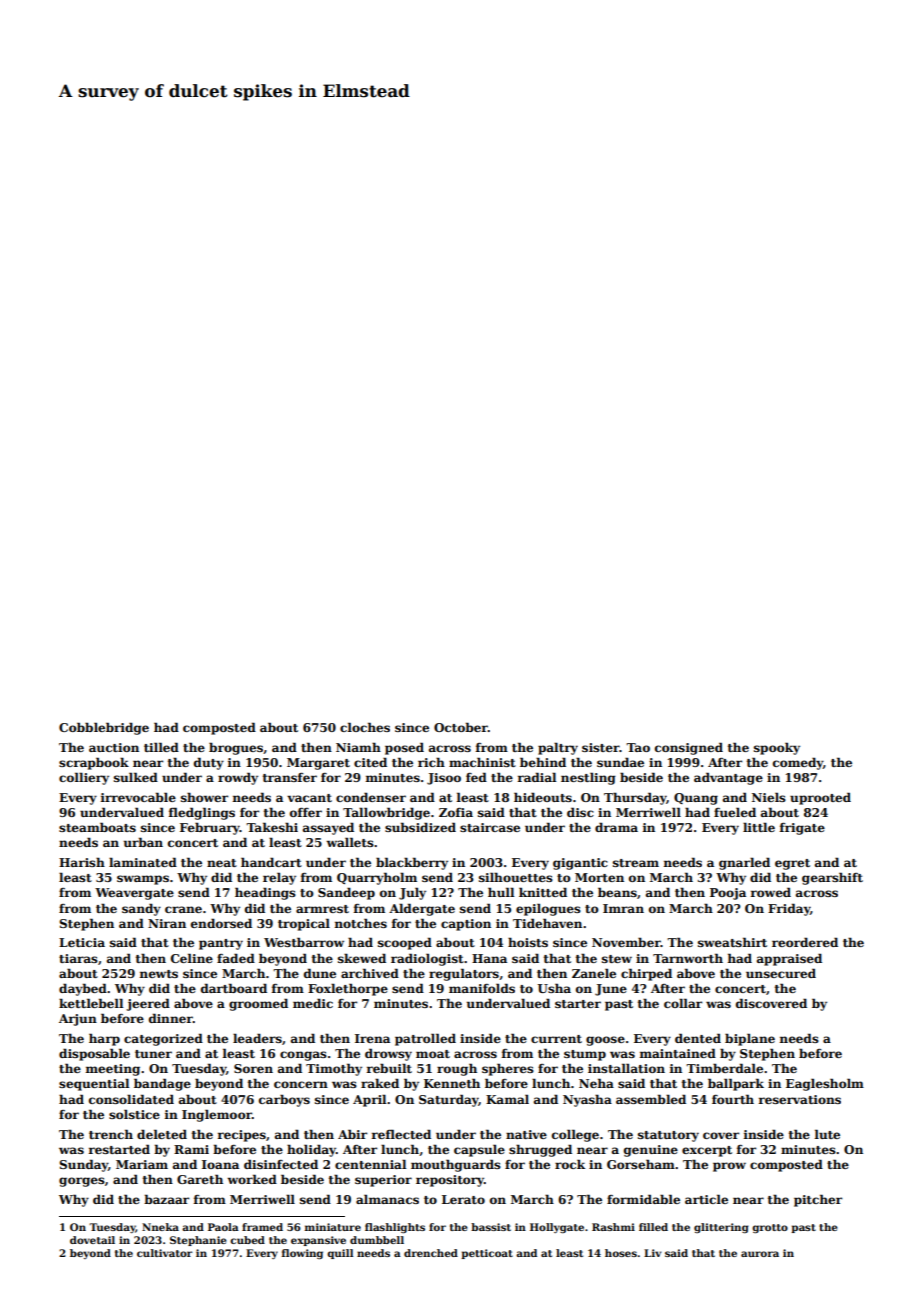 The width and height of the screenshot is (924, 1308). What do you see at coordinates (104, 728) in the screenshot?
I see `Cobblebridge` at bounding box center [104, 728].
